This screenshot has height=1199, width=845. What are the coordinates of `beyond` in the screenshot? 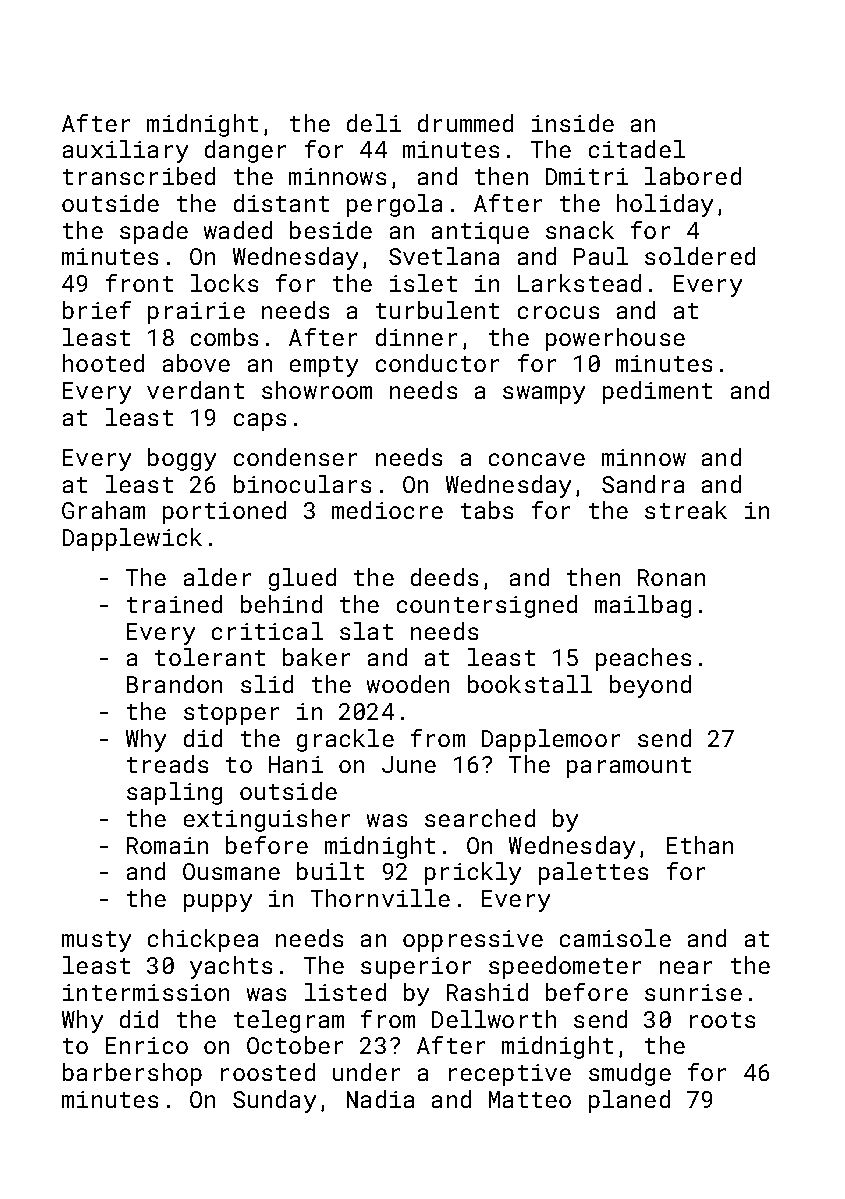 It's located at (650, 686).
